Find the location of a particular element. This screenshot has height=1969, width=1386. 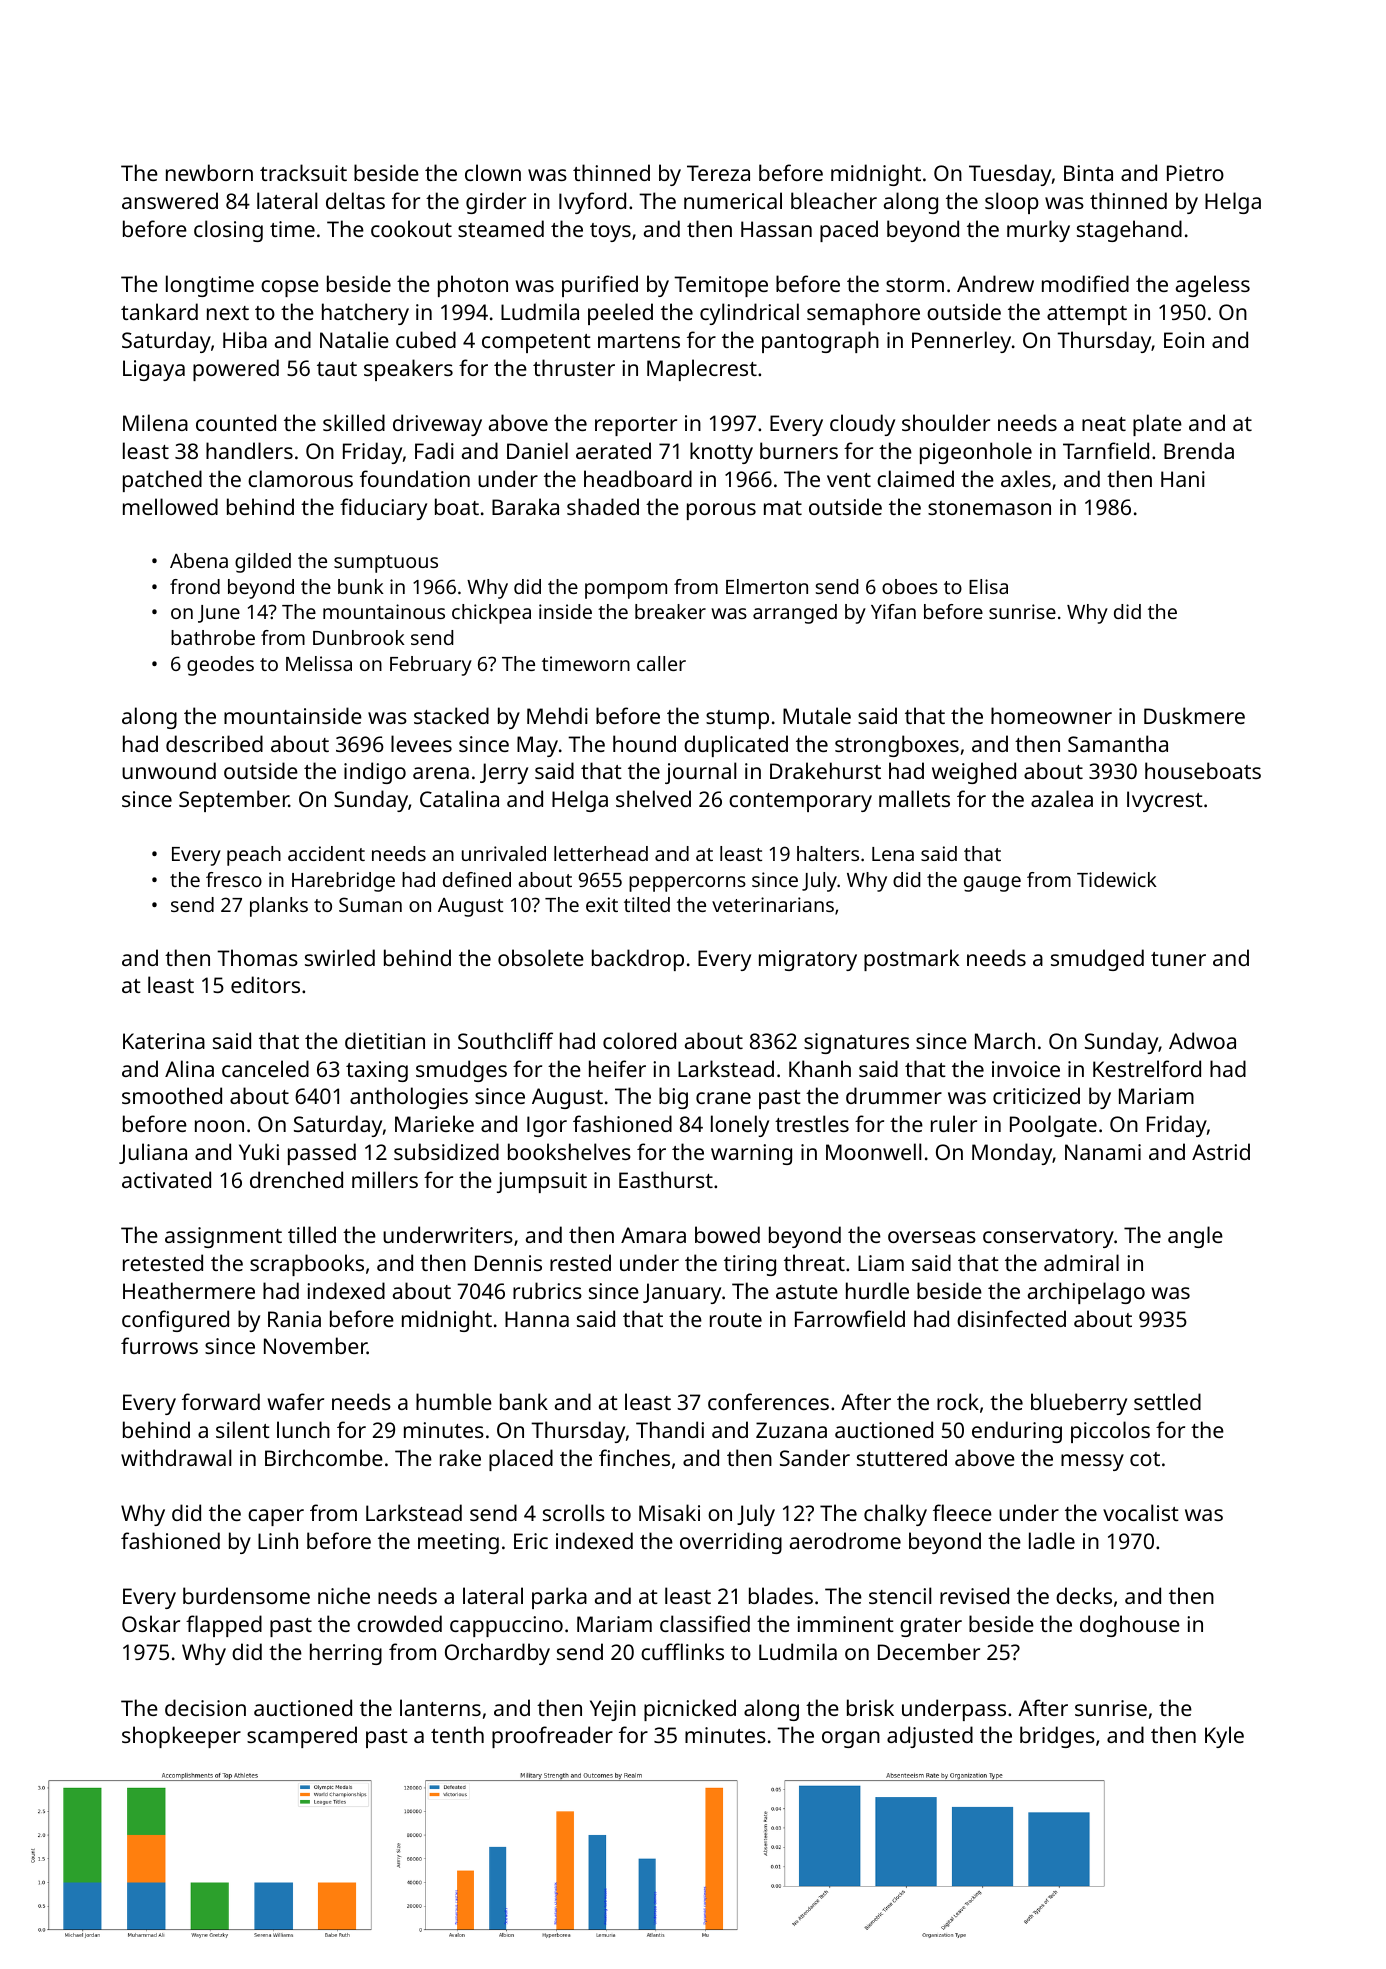

conservatory is located at coordinates (1048, 1238).
